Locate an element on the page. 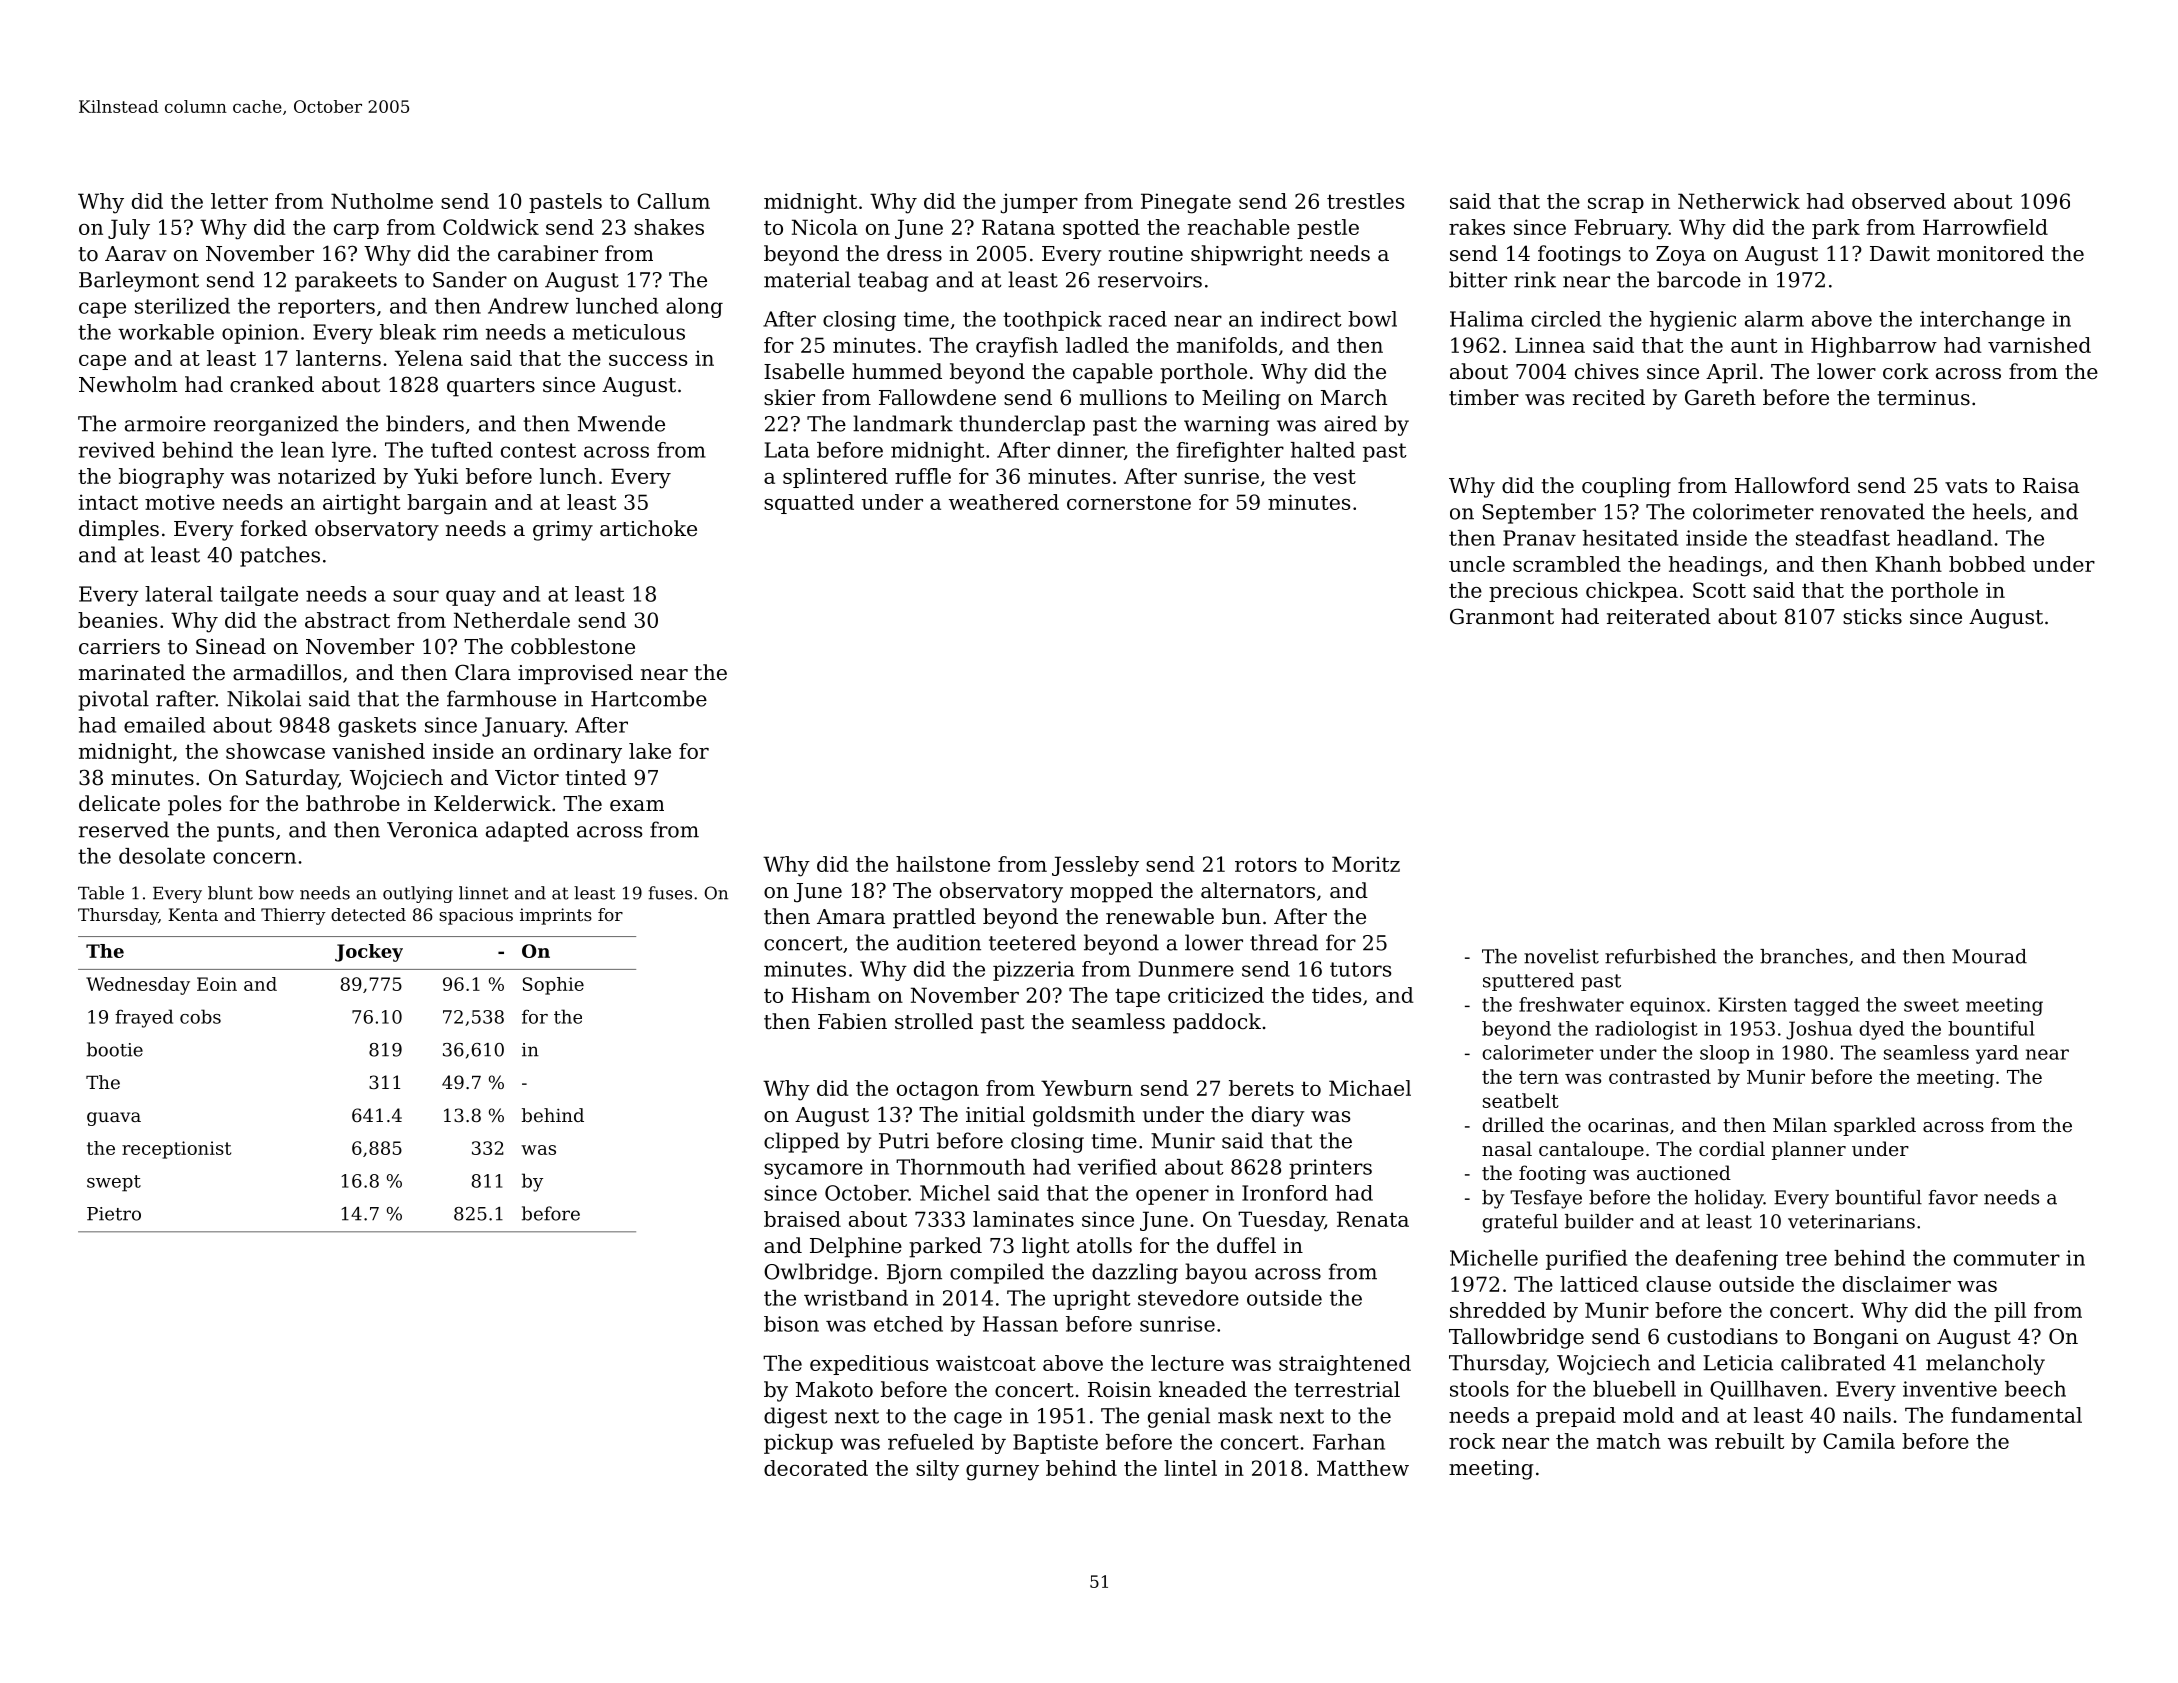 This image has width=2178, height=1683. Moritz is located at coordinates (1366, 864).
